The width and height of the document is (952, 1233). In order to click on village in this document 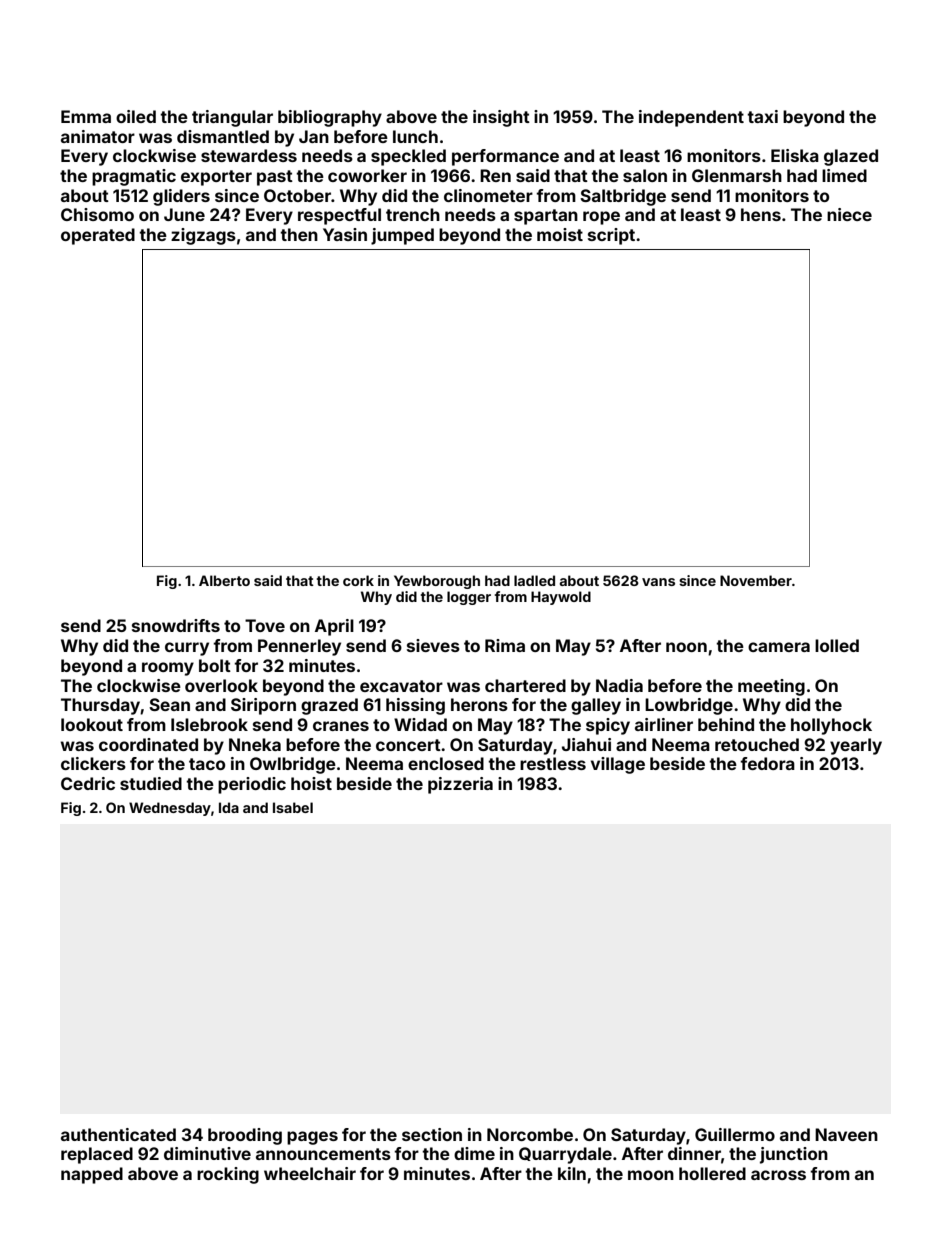, I will do `click(618, 765)`.
